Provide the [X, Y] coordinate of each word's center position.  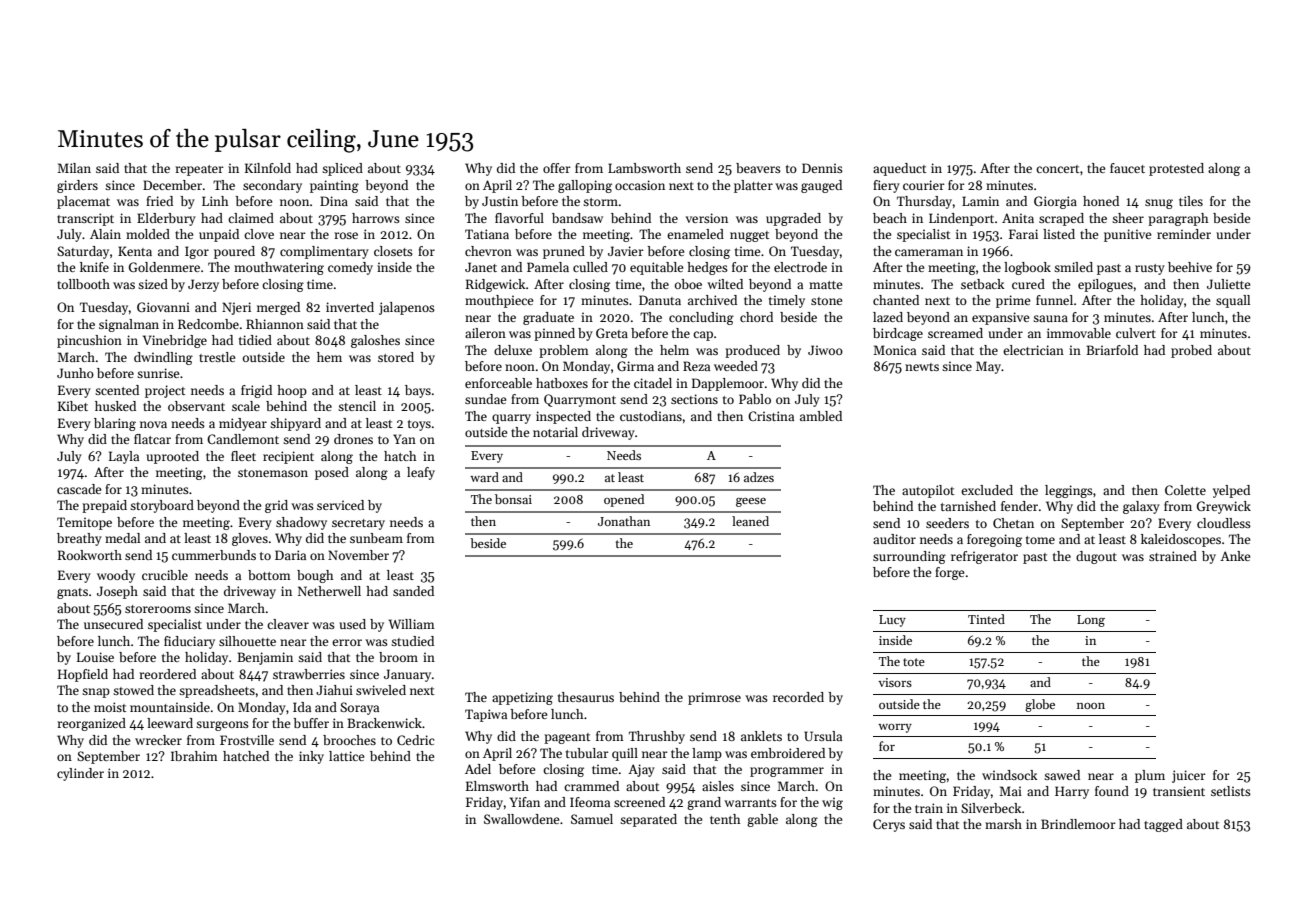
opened [624, 500]
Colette [1185, 490]
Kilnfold [268, 168]
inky [311, 757]
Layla [124, 457]
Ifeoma [590, 802]
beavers [758, 168]
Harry [1072, 792]
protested [1176, 169]
